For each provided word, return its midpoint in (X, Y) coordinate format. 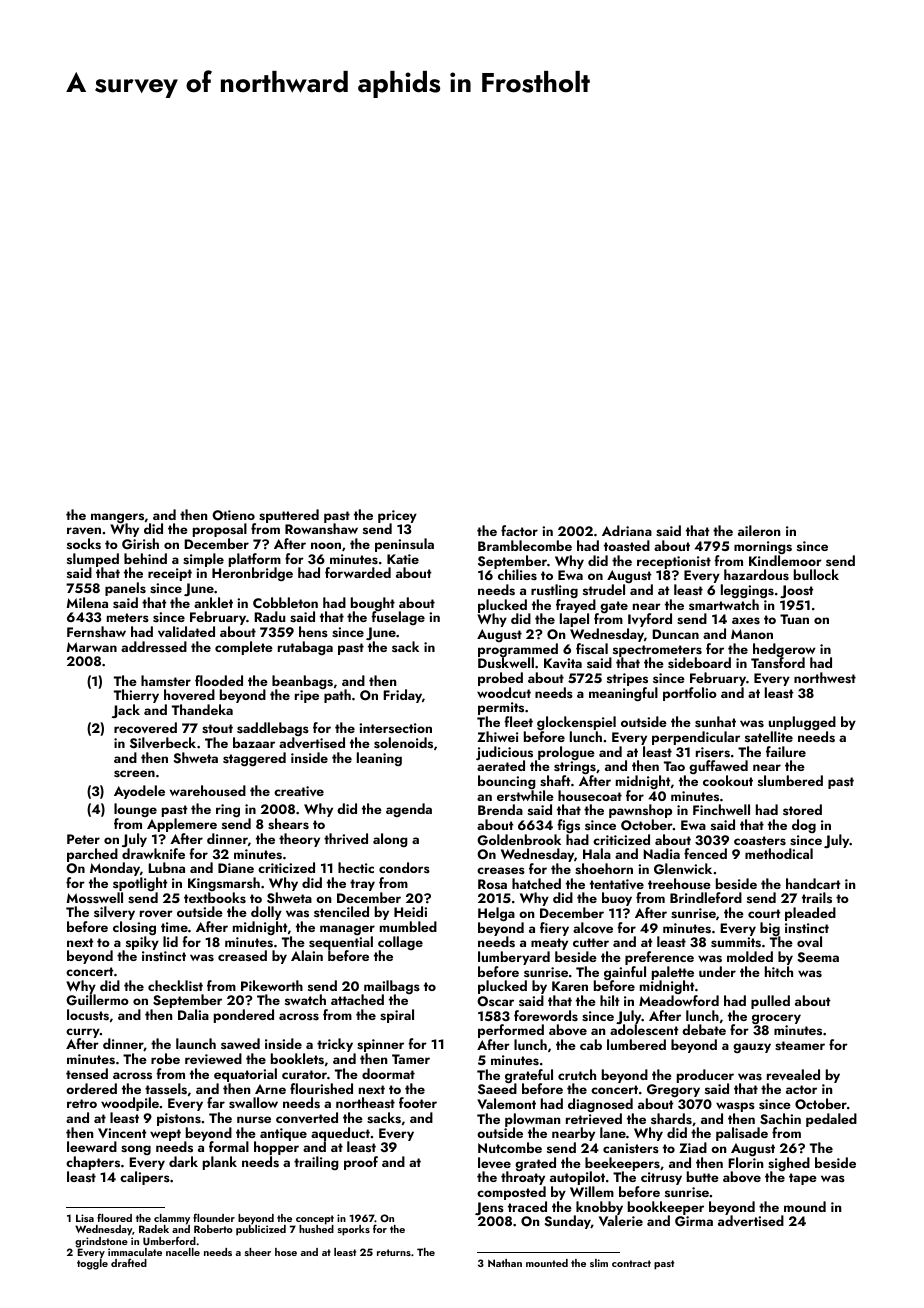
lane (613, 1132)
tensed (87, 1073)
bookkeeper (666, 1208)
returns (394, 1252)
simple (203, 560)
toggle (92, 1264)
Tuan (794, 619)
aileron (759, 530)
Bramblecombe (525, 545)
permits (501, 708)
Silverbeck (163, 743)
